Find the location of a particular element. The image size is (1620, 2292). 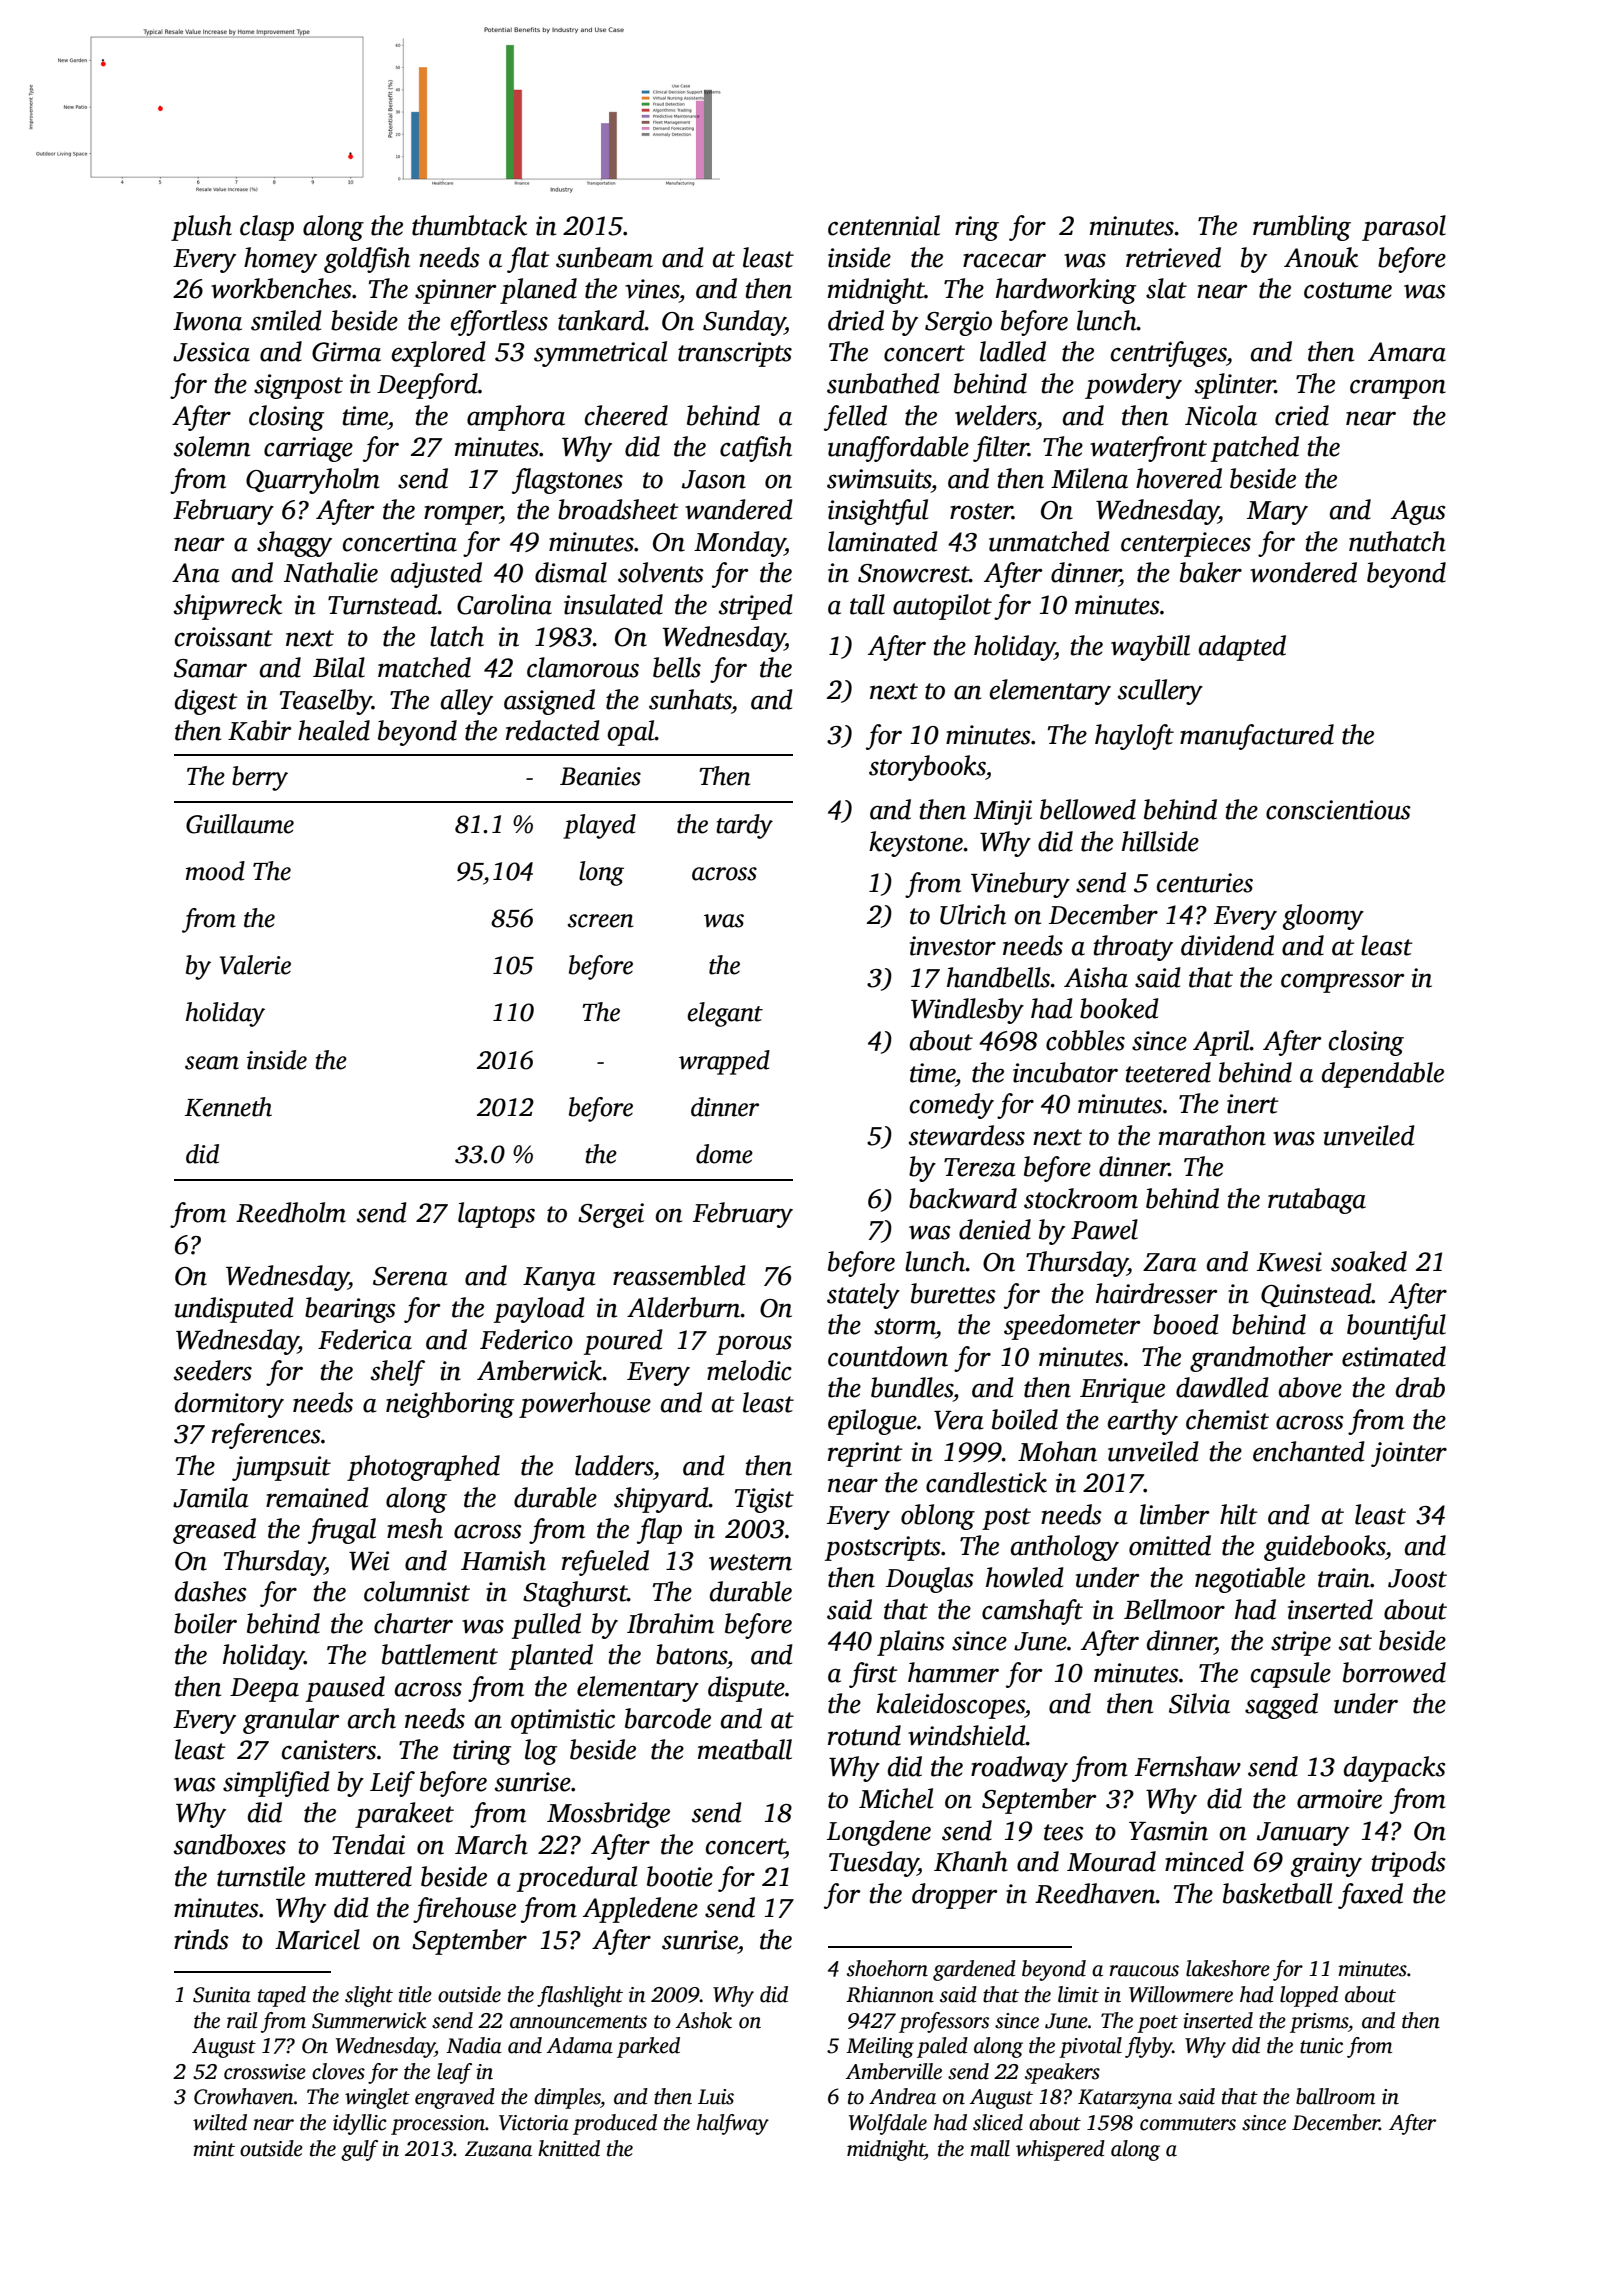

soaked is located at coordinates (1369, 1261).
